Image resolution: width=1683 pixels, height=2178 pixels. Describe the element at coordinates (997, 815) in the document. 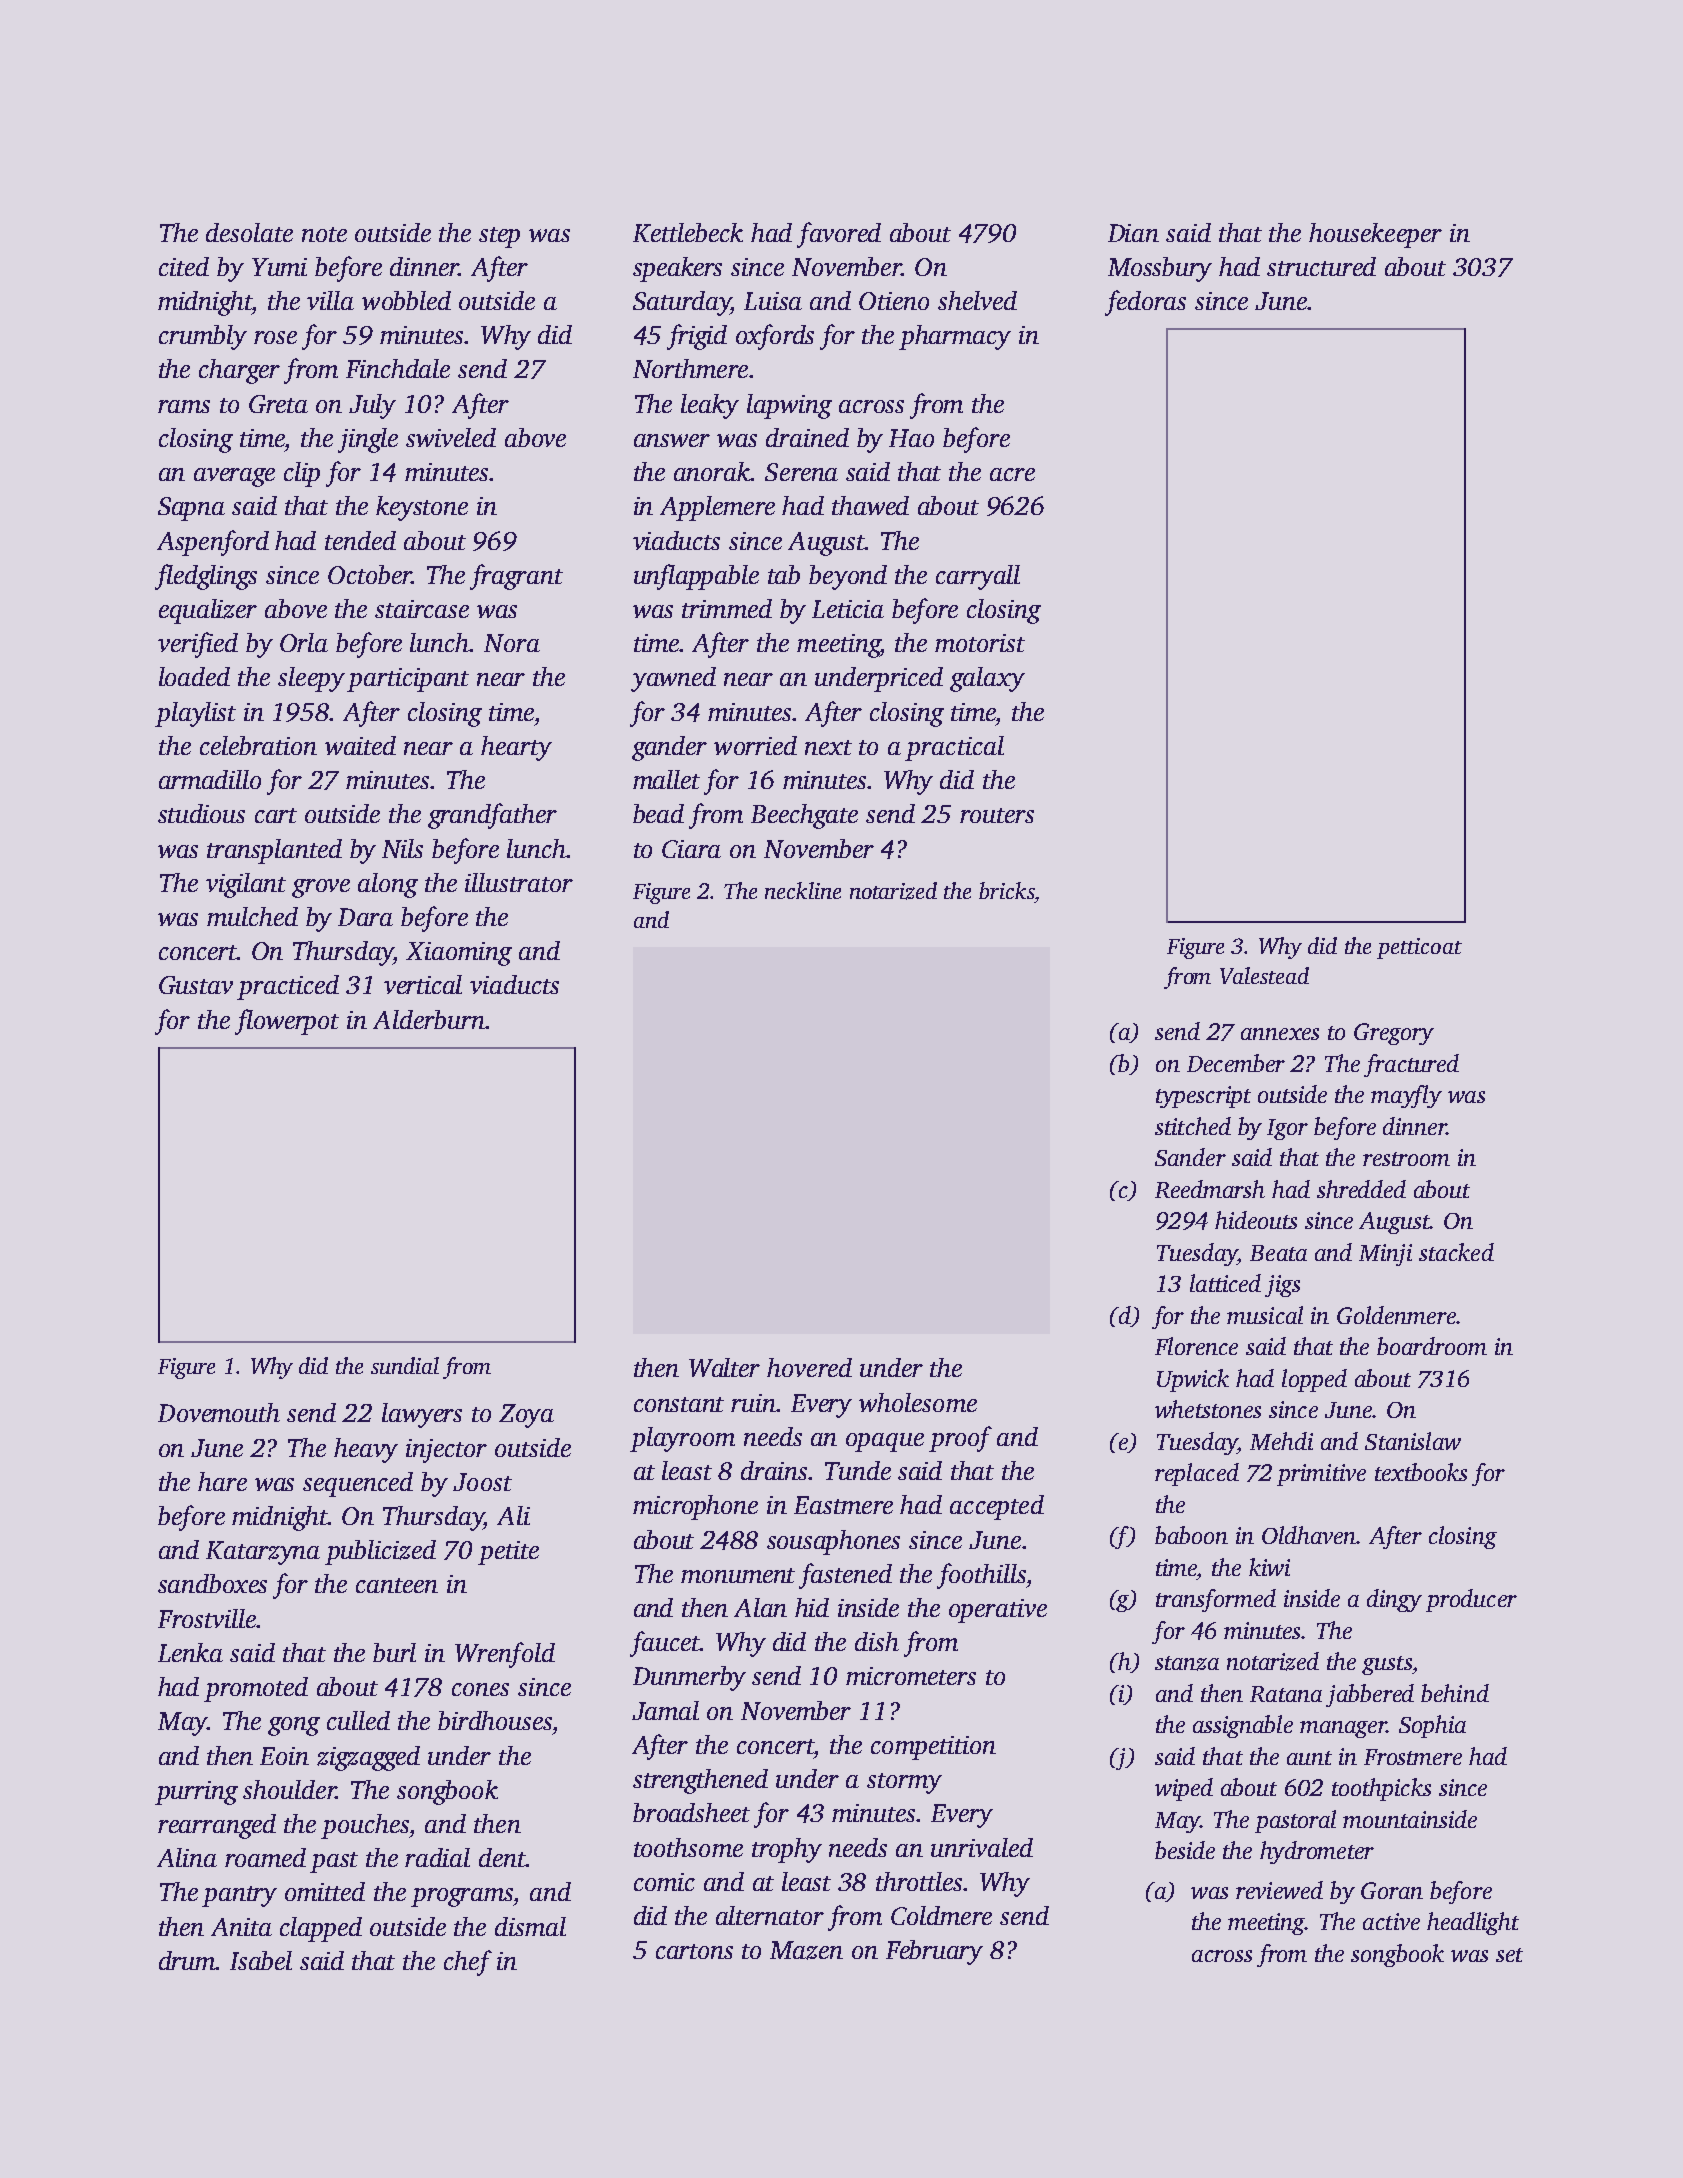

I see `routers` at that location.
